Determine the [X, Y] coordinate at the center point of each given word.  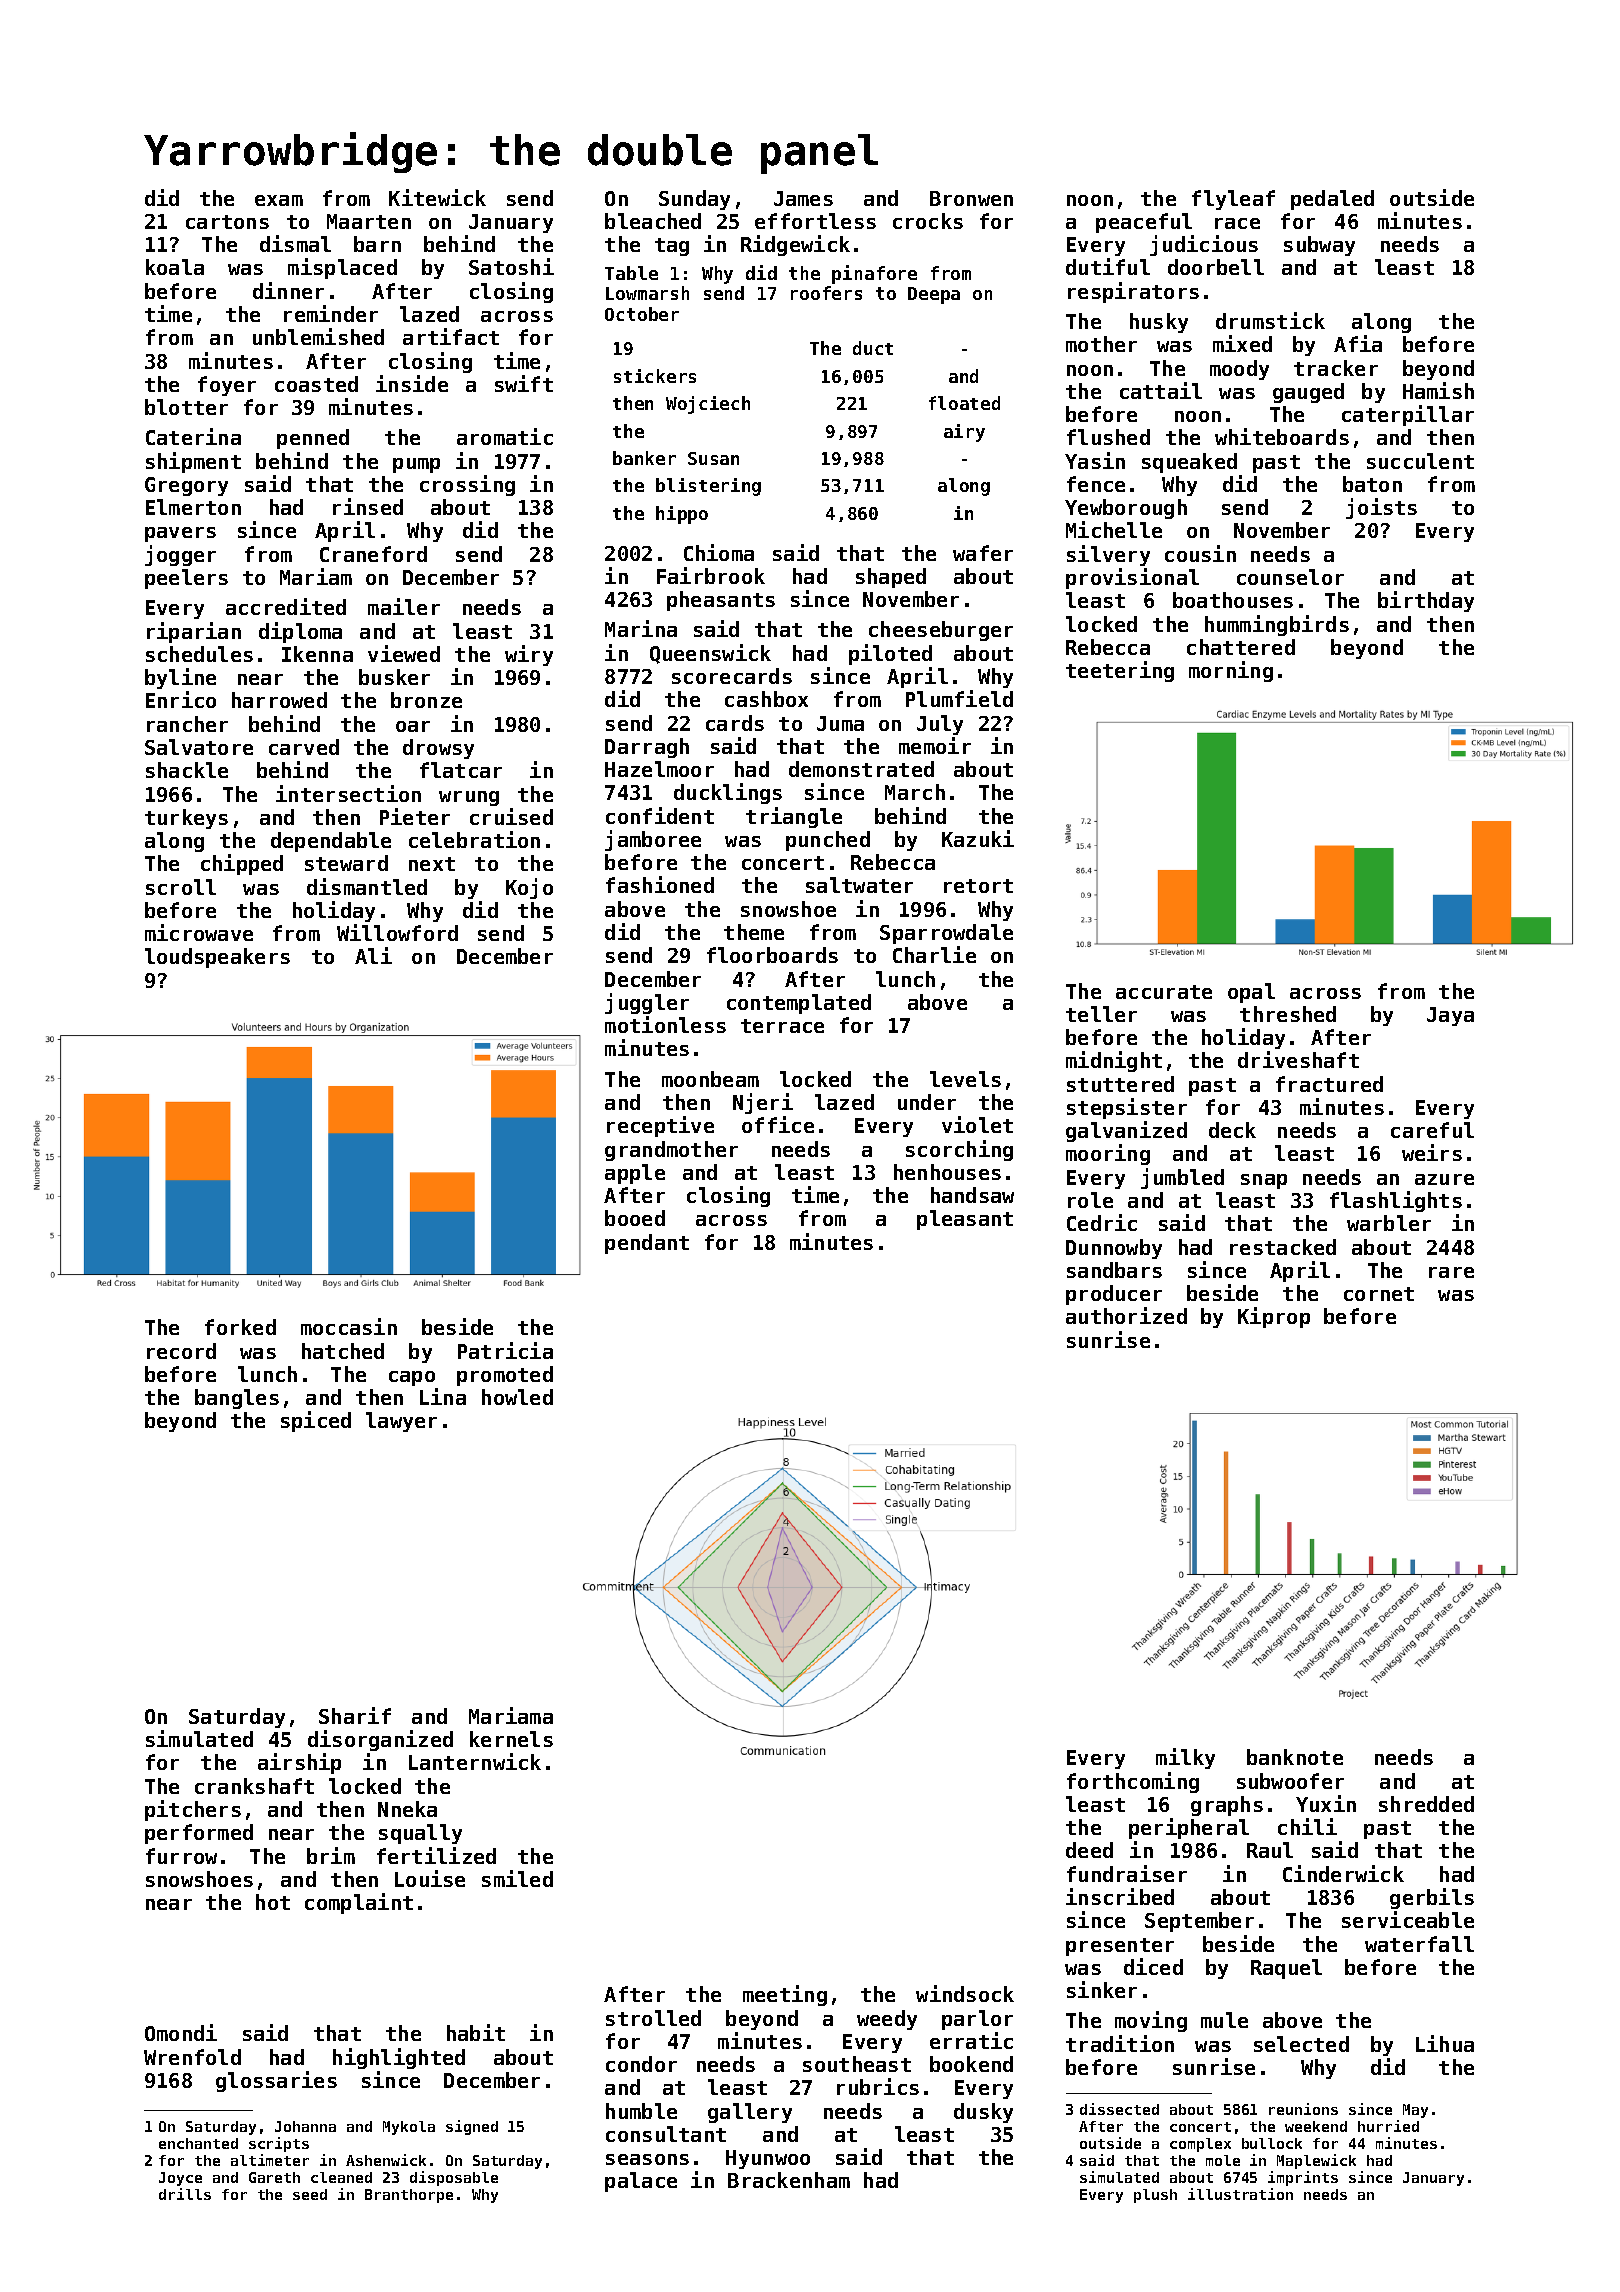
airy [964, 433]
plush [1155, 2196]
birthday [1426, 601]
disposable [454, 2178]
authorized [1126, 1315]
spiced [316, 1421]
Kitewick [437, 197]
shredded [1426, 1804]
